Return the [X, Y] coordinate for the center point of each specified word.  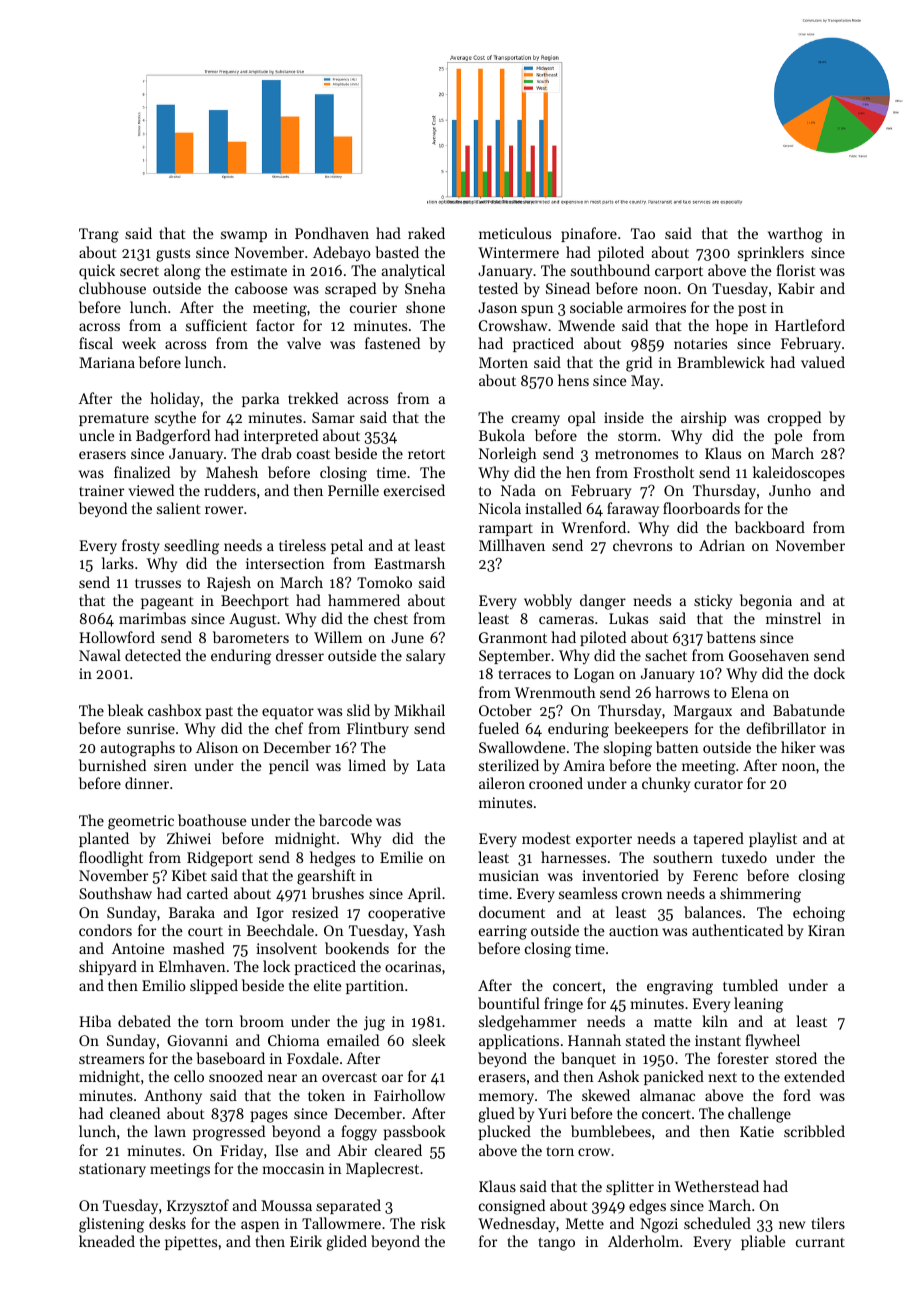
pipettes [191, 1243]
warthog [795, 235]
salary [425, 656]
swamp [244, 236]
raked [426, 233]
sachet [666, 655]
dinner [147, 783]
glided [346, 1243]
